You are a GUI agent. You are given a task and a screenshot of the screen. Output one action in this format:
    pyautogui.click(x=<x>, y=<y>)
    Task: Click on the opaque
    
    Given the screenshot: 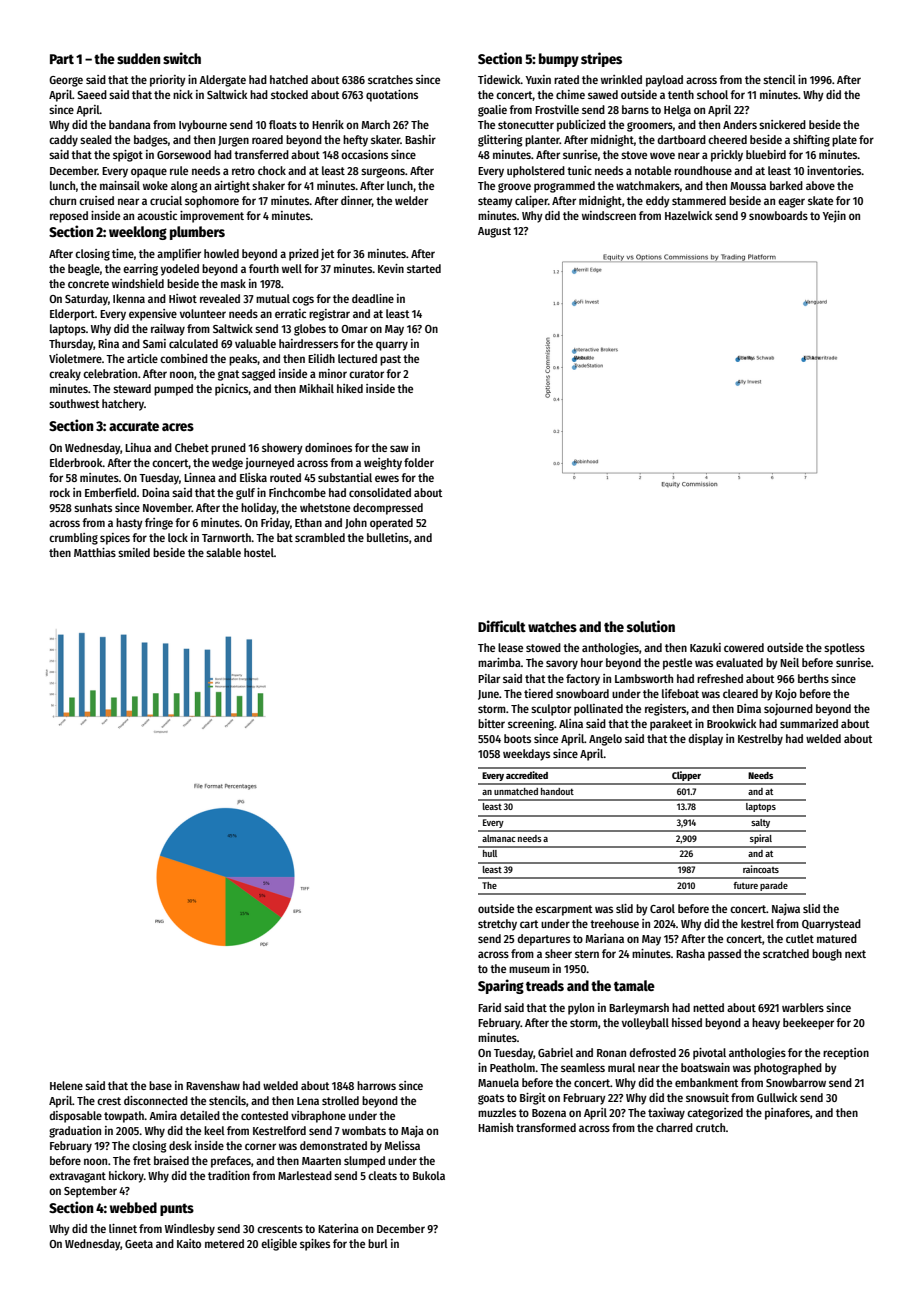 What is the action you would take?
    pyautogui.click(x=149, y=173)
